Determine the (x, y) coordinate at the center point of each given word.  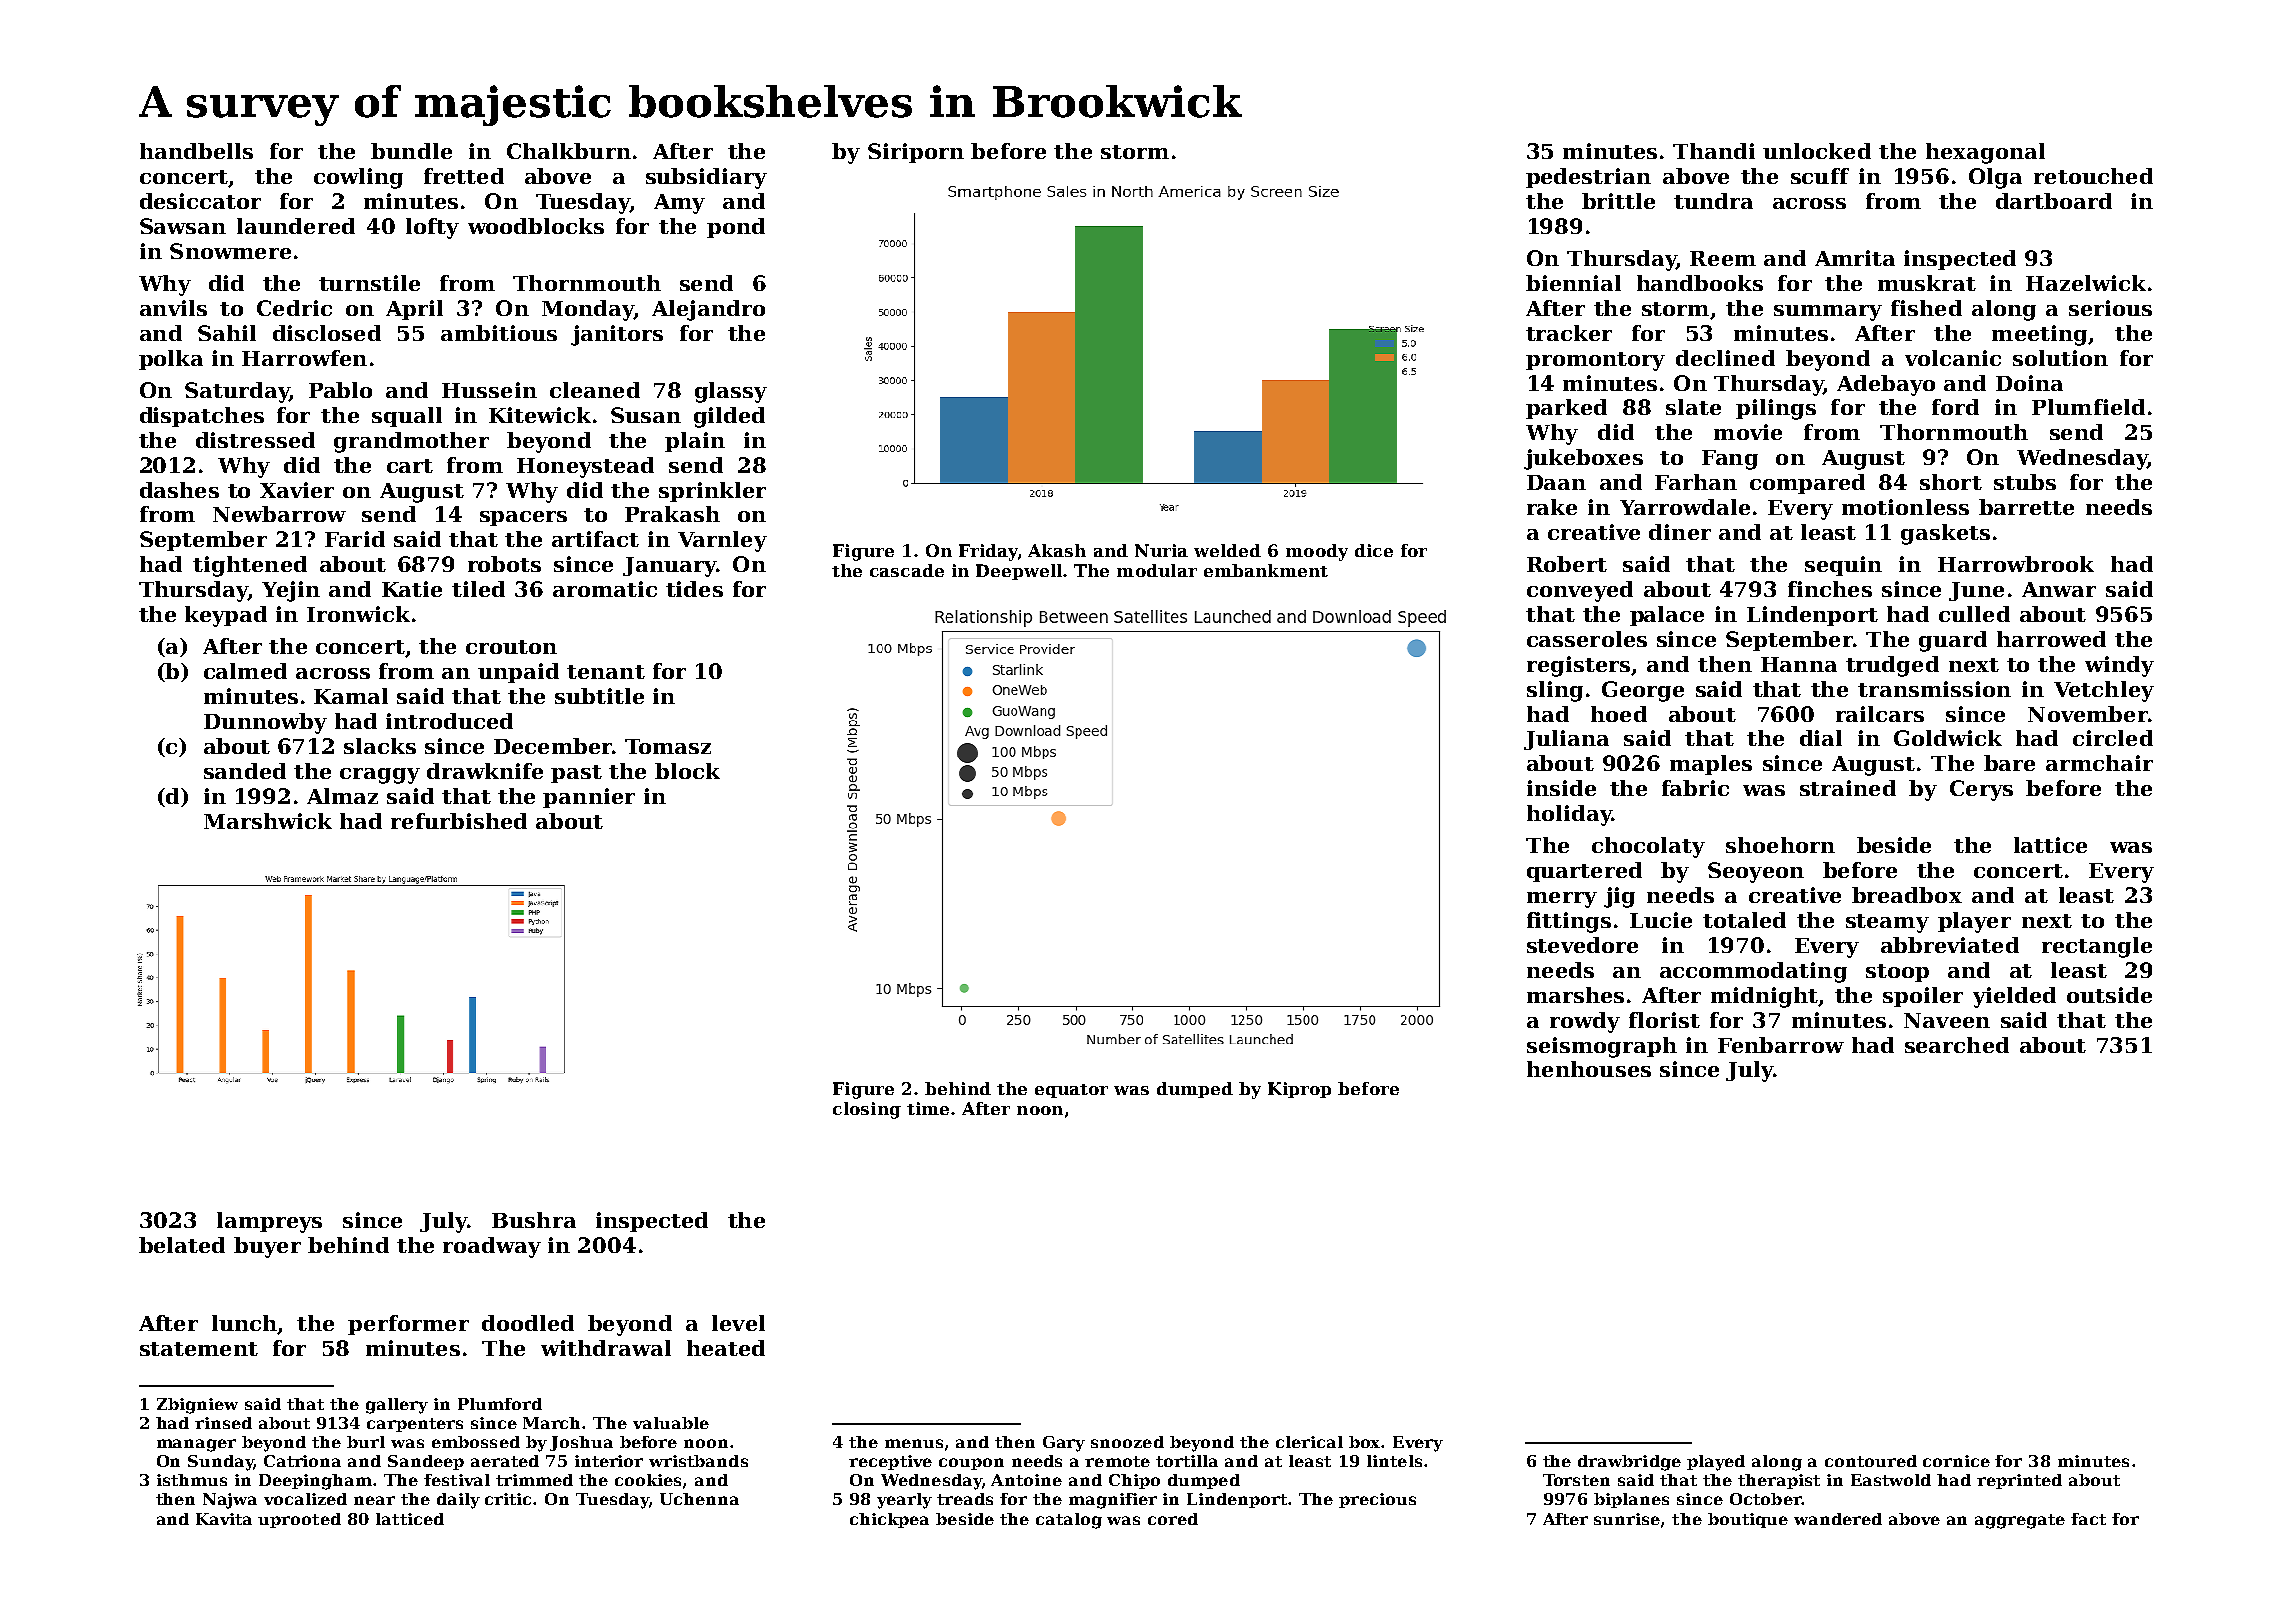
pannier (589, 798)
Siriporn (916, 153)
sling (1555, 691)
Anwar (2059, 589)
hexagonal (1985, 153)
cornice (1956, 1461)
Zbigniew (197, 1406)
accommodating (1753, 972)
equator (1071, 1091)
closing (867, 1110)
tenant (606, 672)
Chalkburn (569, 151)
